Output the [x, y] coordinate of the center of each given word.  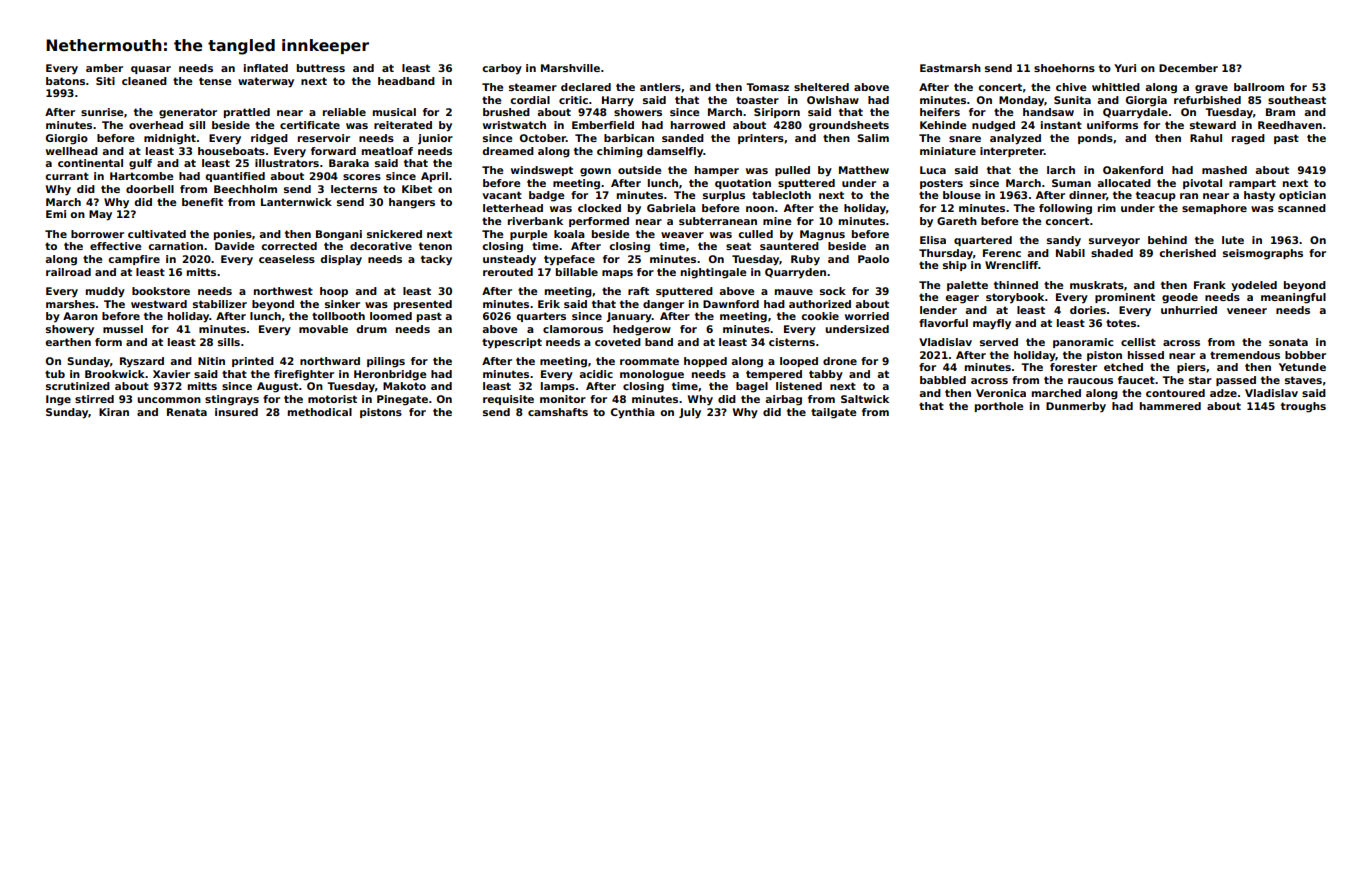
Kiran [114, 412]
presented [423, 305]
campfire [134, 260]
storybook [1015, 298]
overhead [156, 125]
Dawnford [731, 304]
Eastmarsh [950, 68]
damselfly [675, 152]
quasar [151, 70]
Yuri [1125, 68]
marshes [70, 304]
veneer [1247, 311]
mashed [1224, 170]
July [690, 413]
